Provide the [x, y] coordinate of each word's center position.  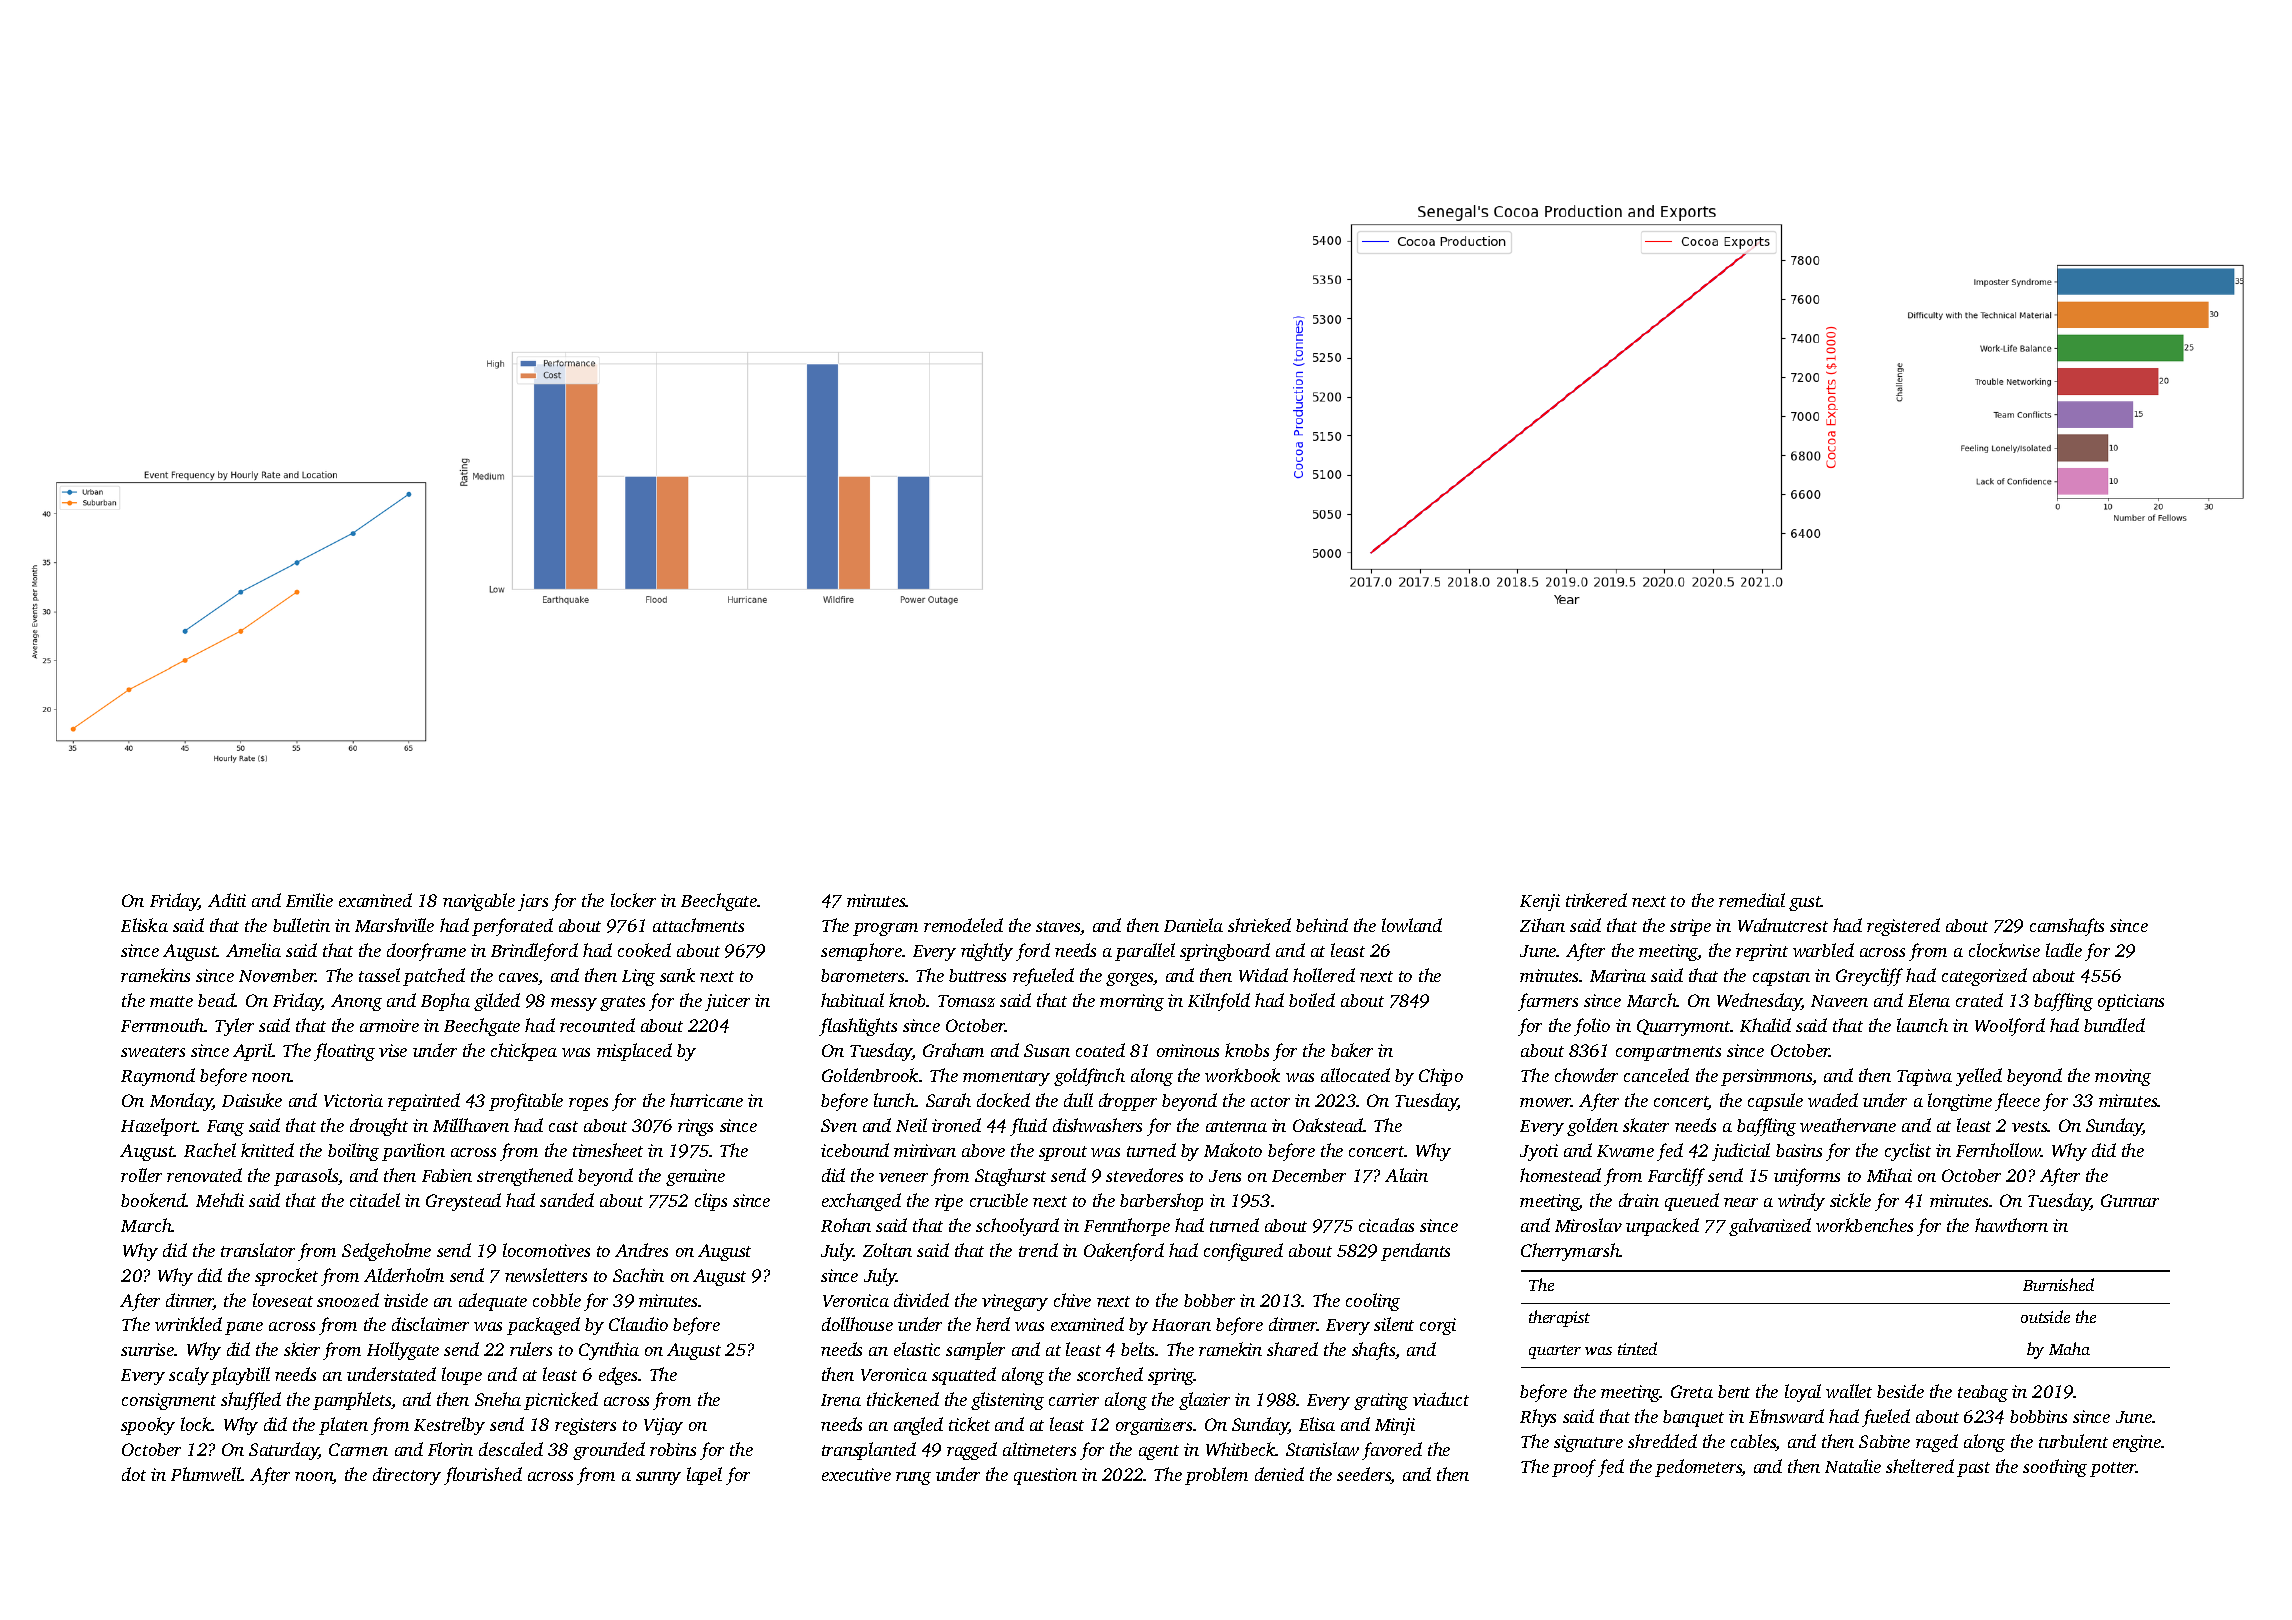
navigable [479, 902]
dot [134, 1474]
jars [533, 902]
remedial [1752, 900]
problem [1216, 1476]
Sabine [1884, 1441]
